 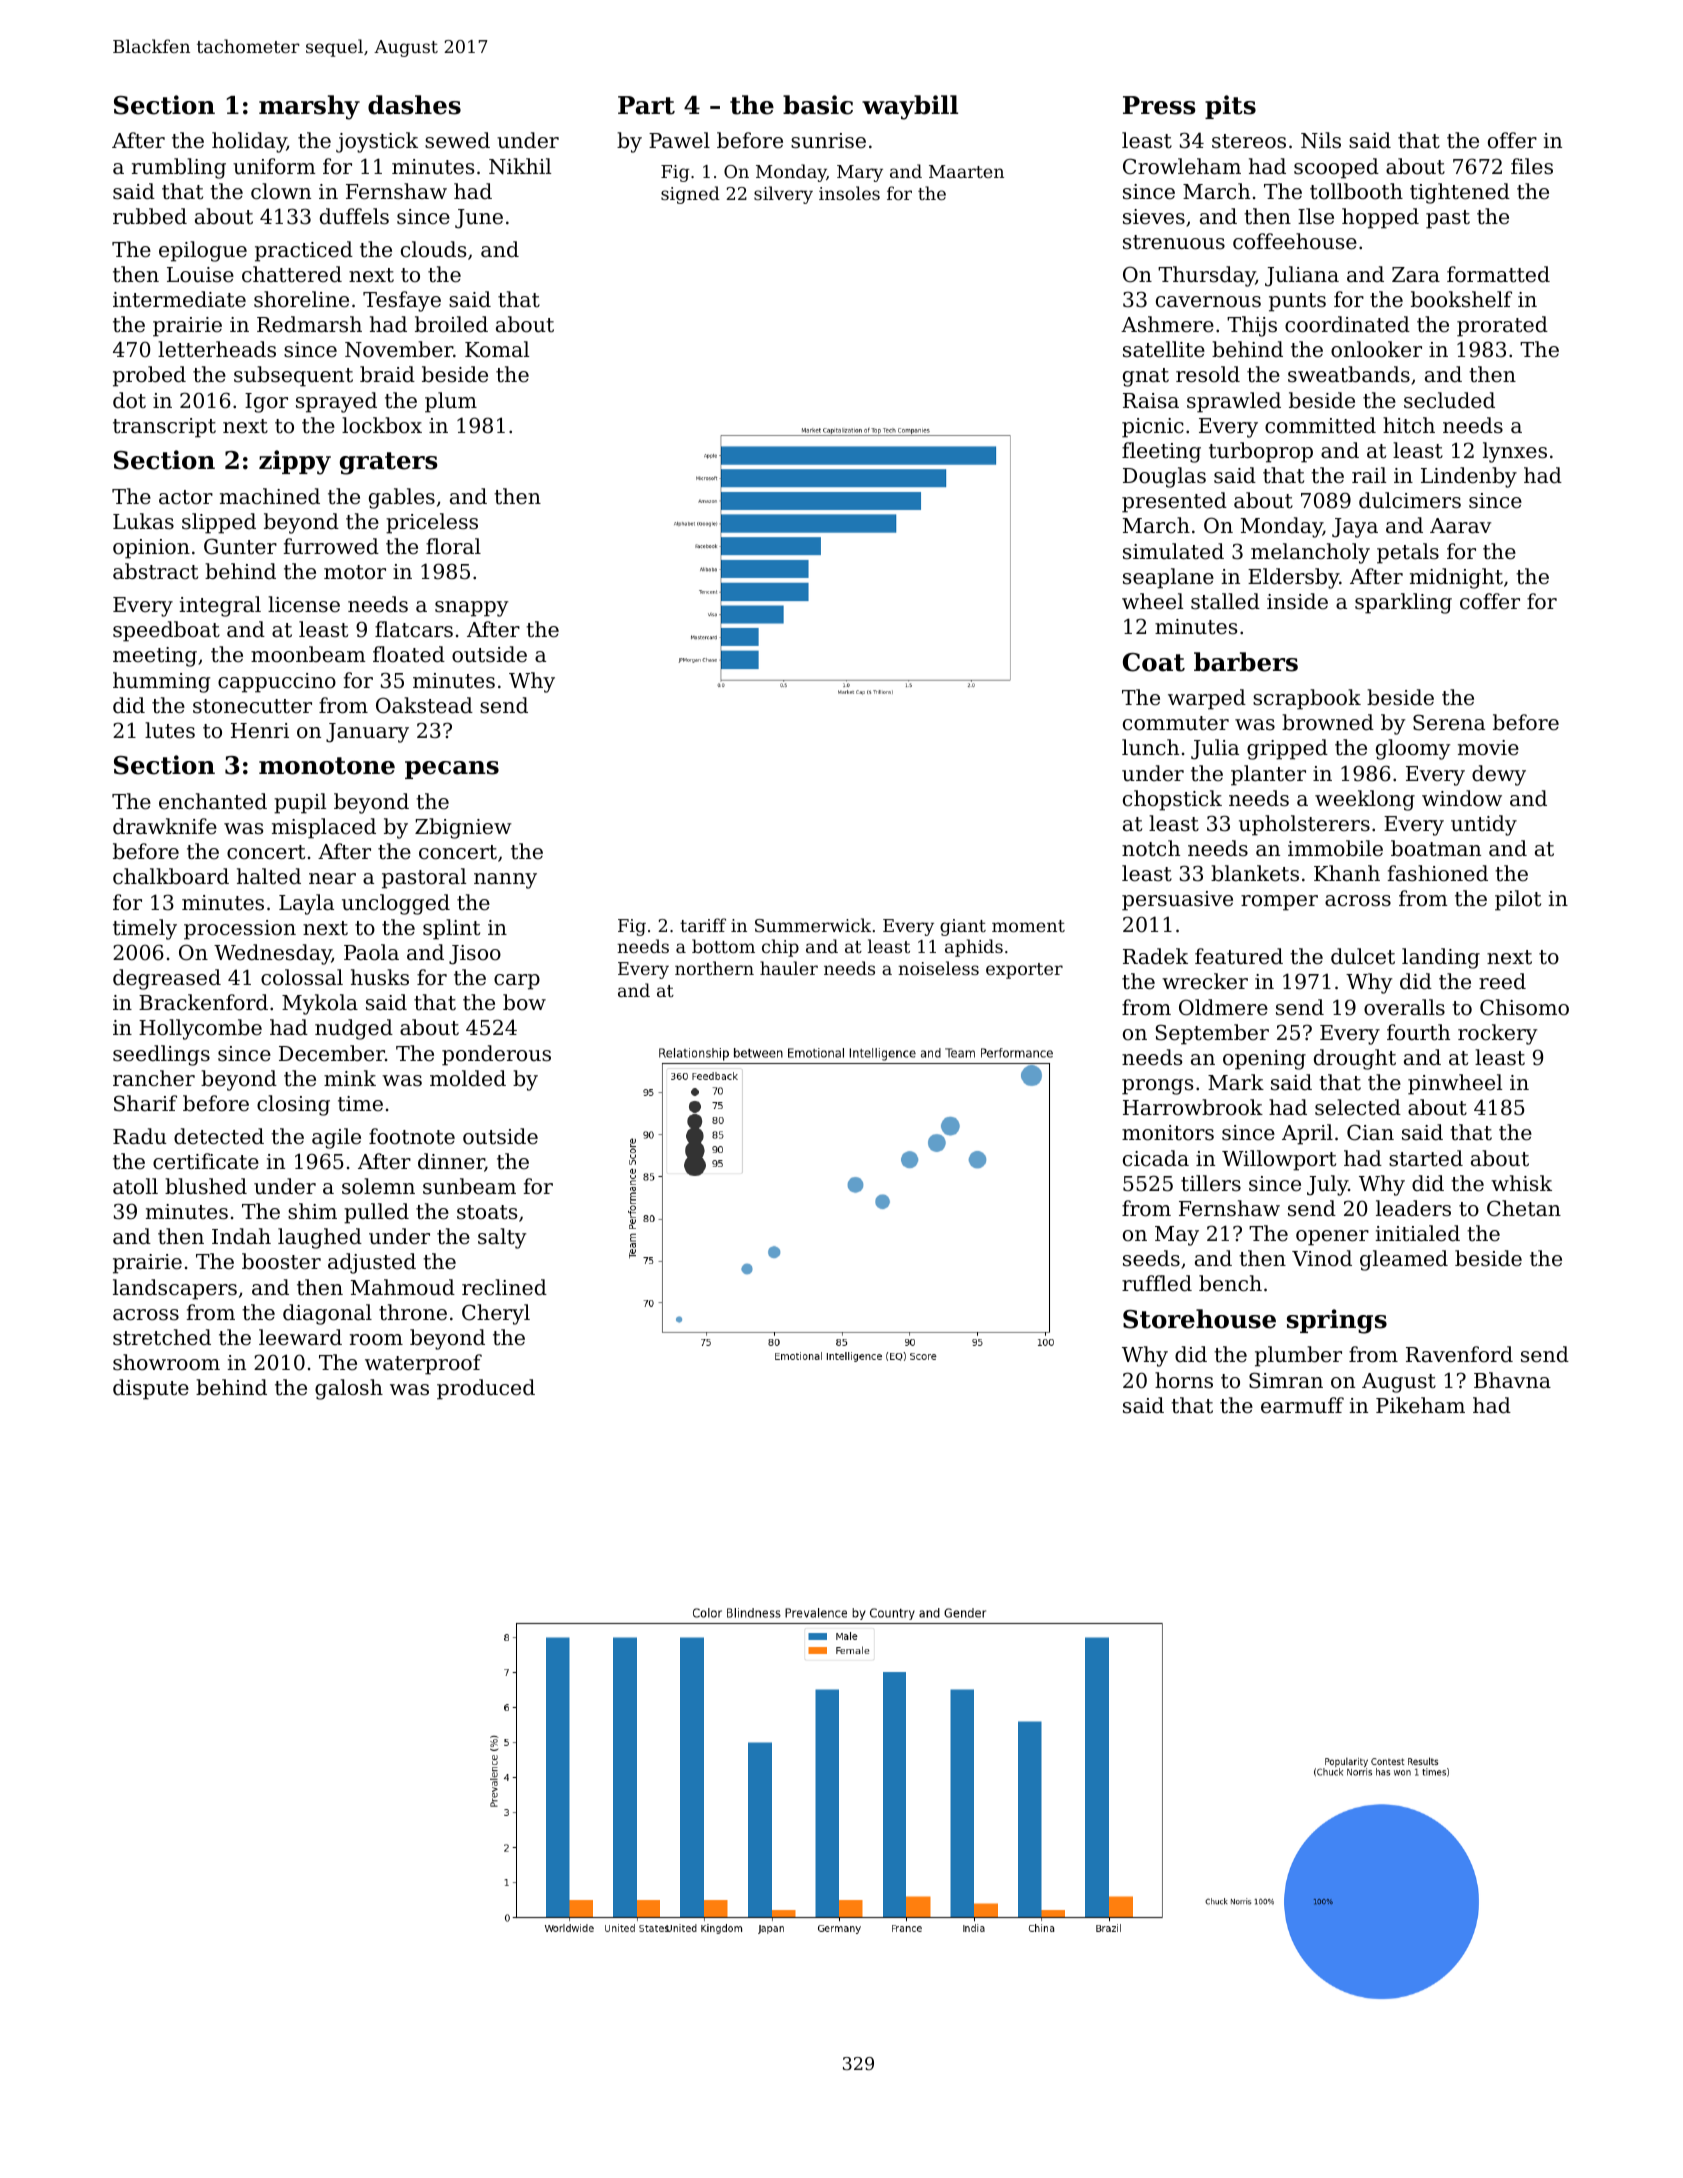 What do you see at coordinates (414, 105) in the document?
I see `dashes` at bounding box center [414, 105].
